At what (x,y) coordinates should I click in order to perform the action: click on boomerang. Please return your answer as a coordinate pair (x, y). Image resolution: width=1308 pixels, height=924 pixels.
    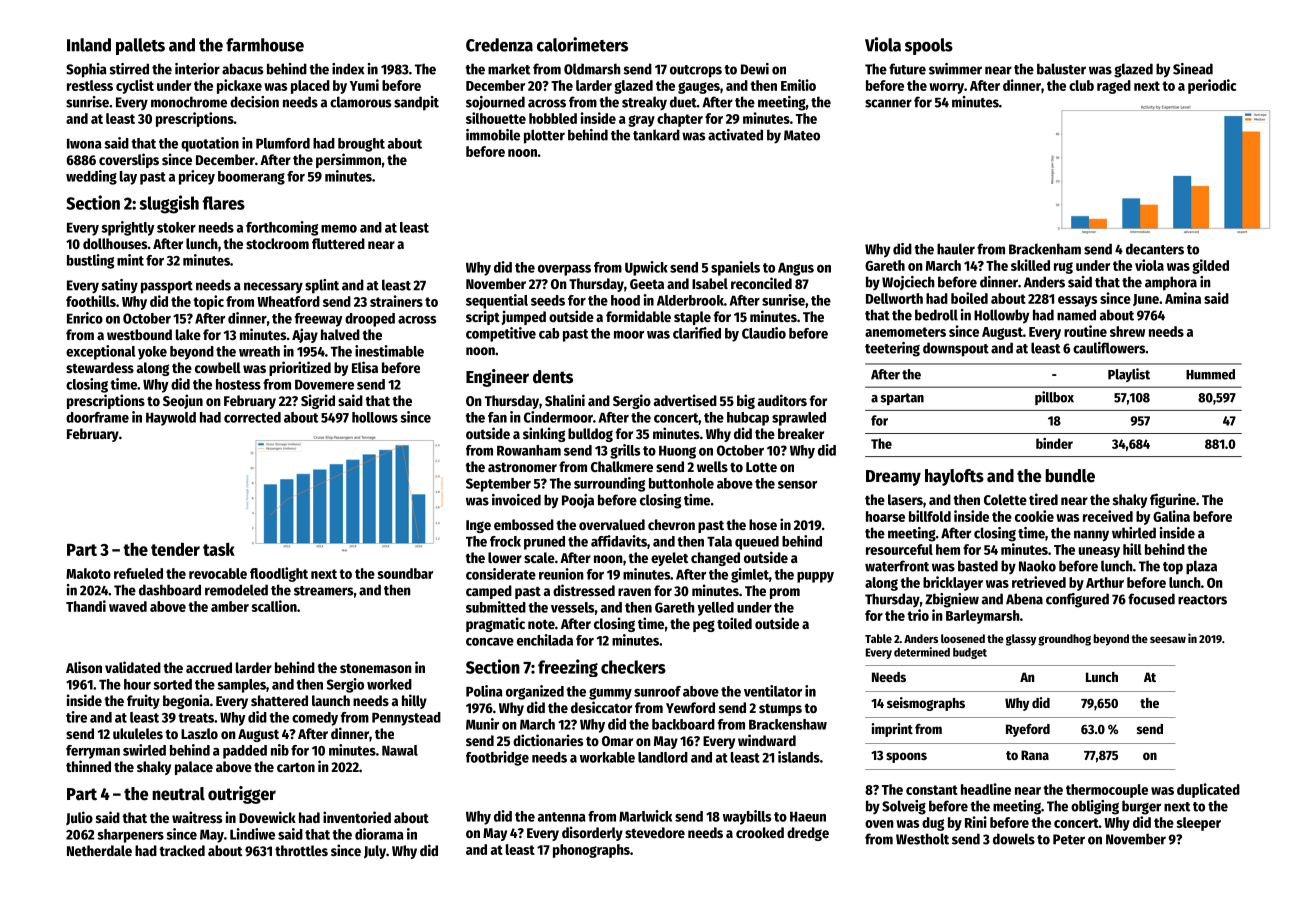
    Looking at the image, I should click on (251, 178).
